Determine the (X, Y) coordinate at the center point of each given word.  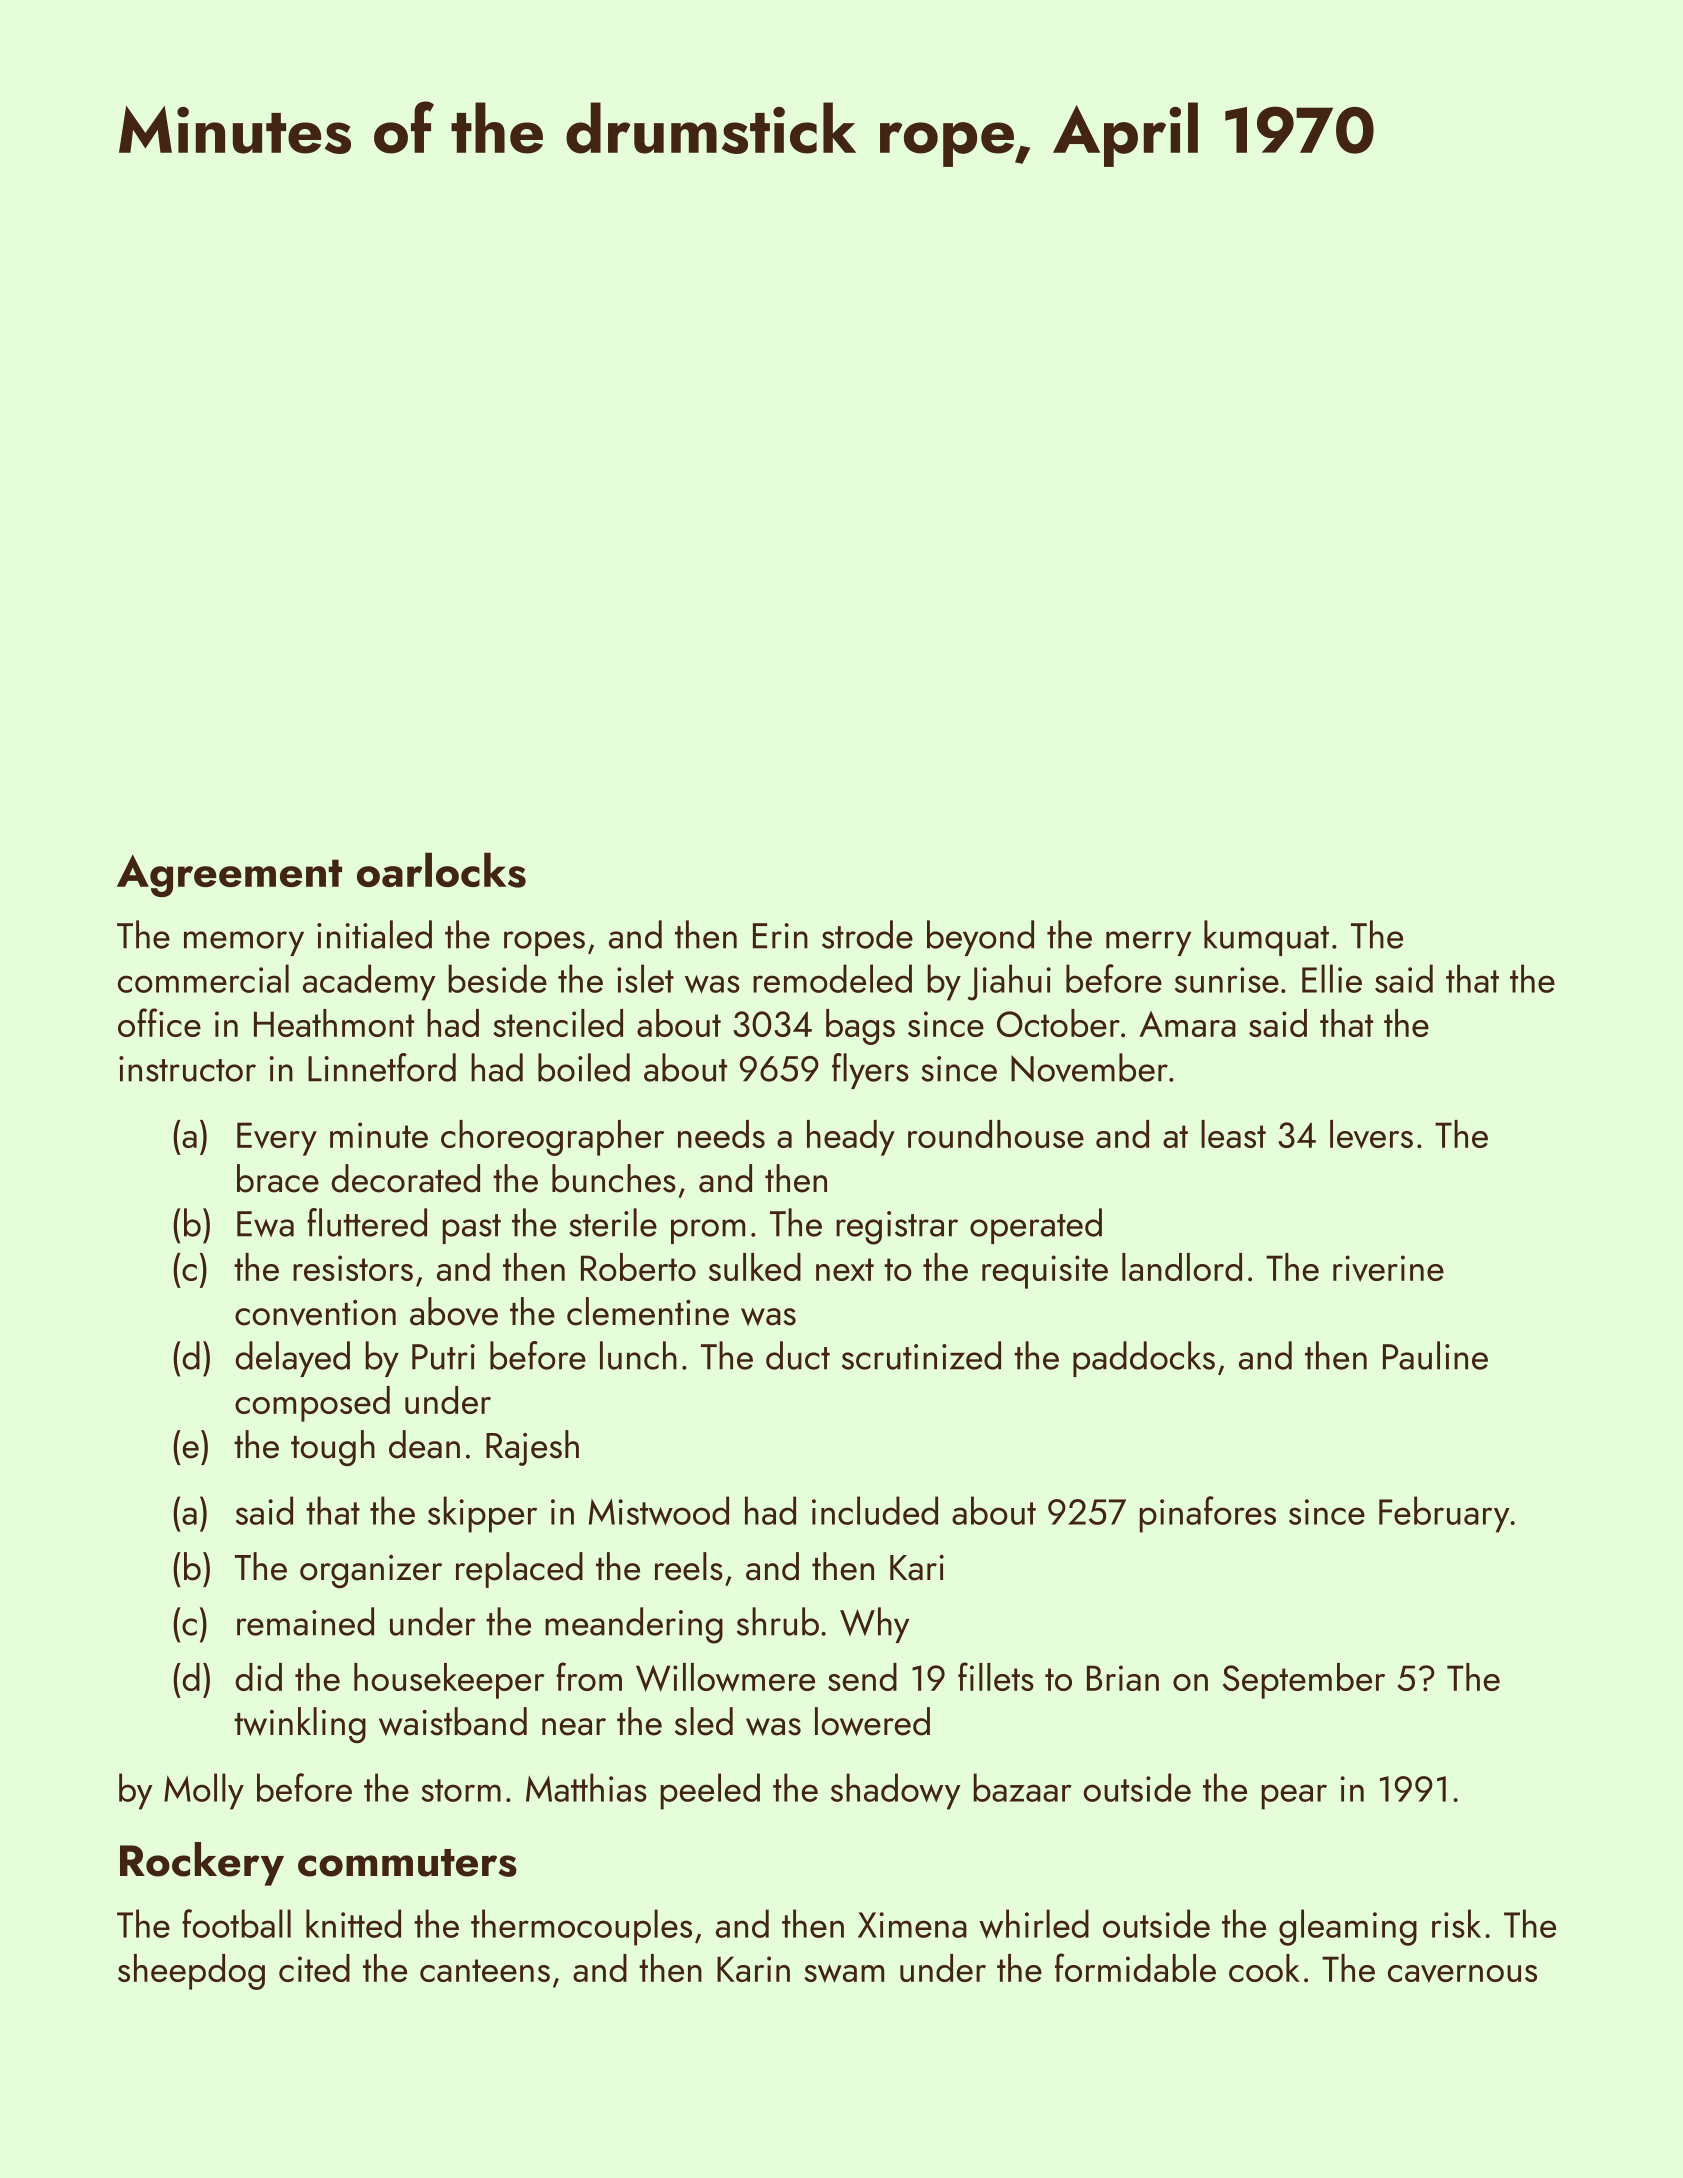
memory (244, 943)
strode (867, 934)
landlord (1182, 1267)
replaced (519, 1570)
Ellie (1332, 978)
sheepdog (191, 1972)
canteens (485, 1970)
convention (315, 1313)
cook (1264, 1968)
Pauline (1435, 1355)
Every (277, 1139)
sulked (755, 1267)
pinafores (1208, 1514)
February (1444, 1514)
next (845, 1269)
